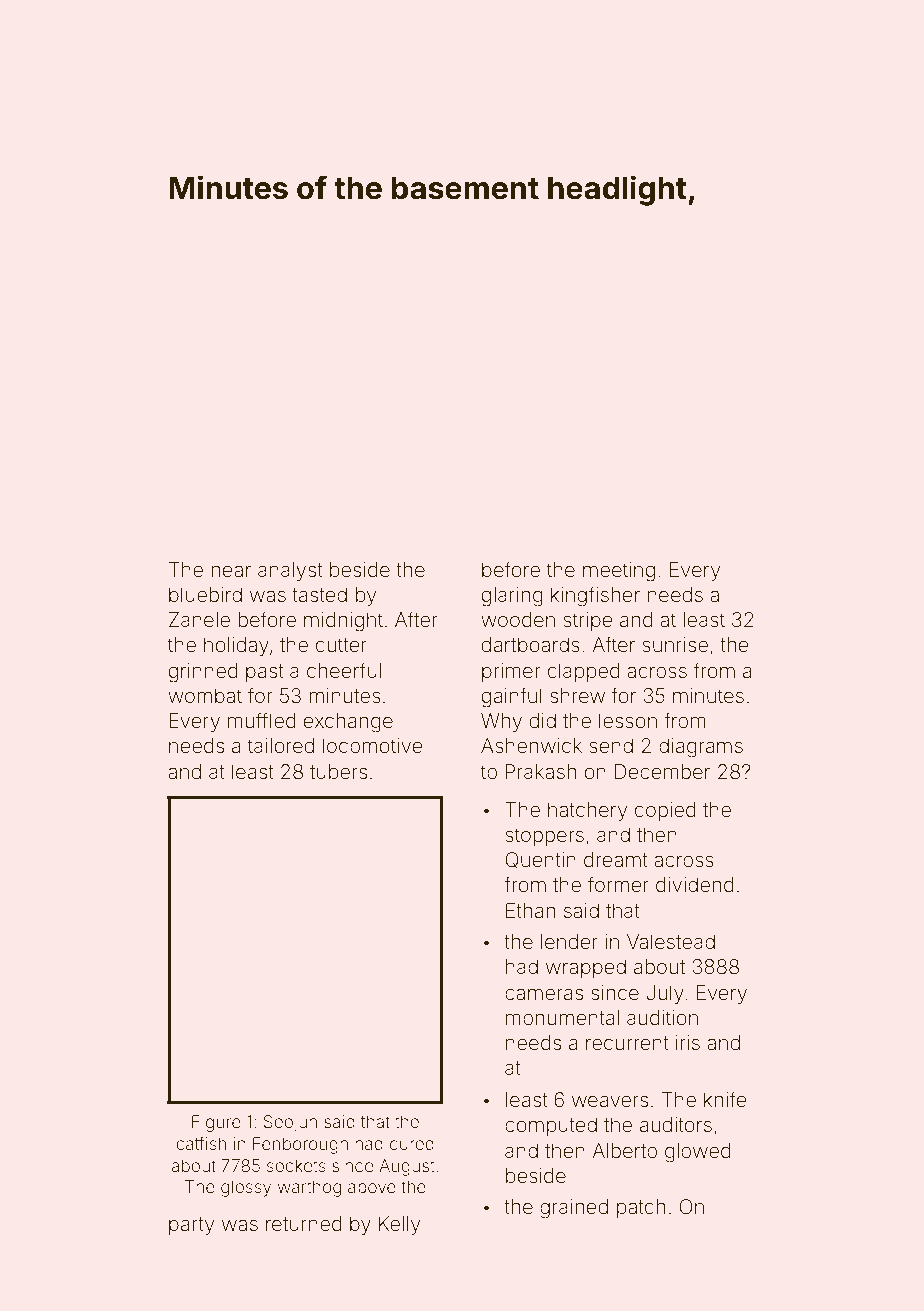 Image resolution: width=924 pixels, height=1311 pixels. Describe the element at coordinates (641, 1208) in the page. I see `patch` at that location.
